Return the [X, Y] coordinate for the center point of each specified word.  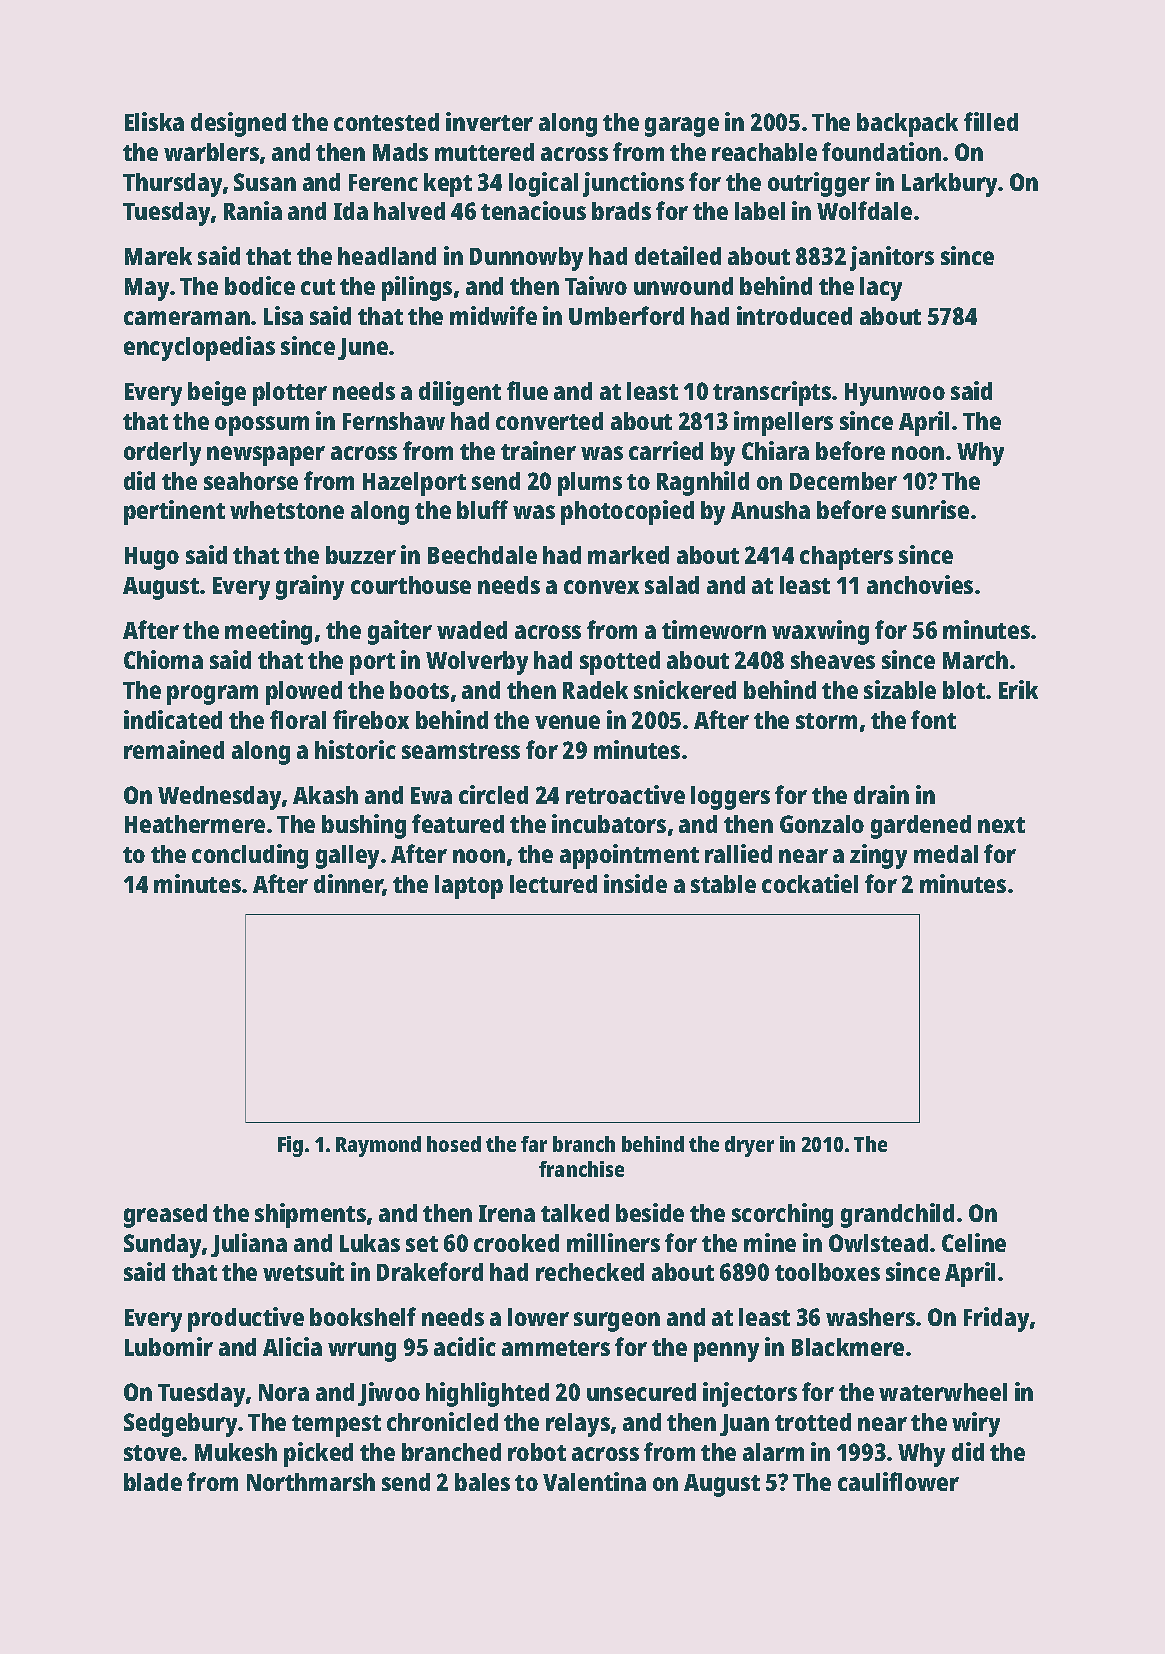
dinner [348, 885]
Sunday [162, 1246]
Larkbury [950, 185]
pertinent [174, 512]
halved [409, 211]
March [975, 660]
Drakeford [430, 1271]
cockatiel [810, 883]
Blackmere [848, 1347]
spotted [620, 663]
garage [682, 127]
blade [153, 1482]
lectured [553, 884]
